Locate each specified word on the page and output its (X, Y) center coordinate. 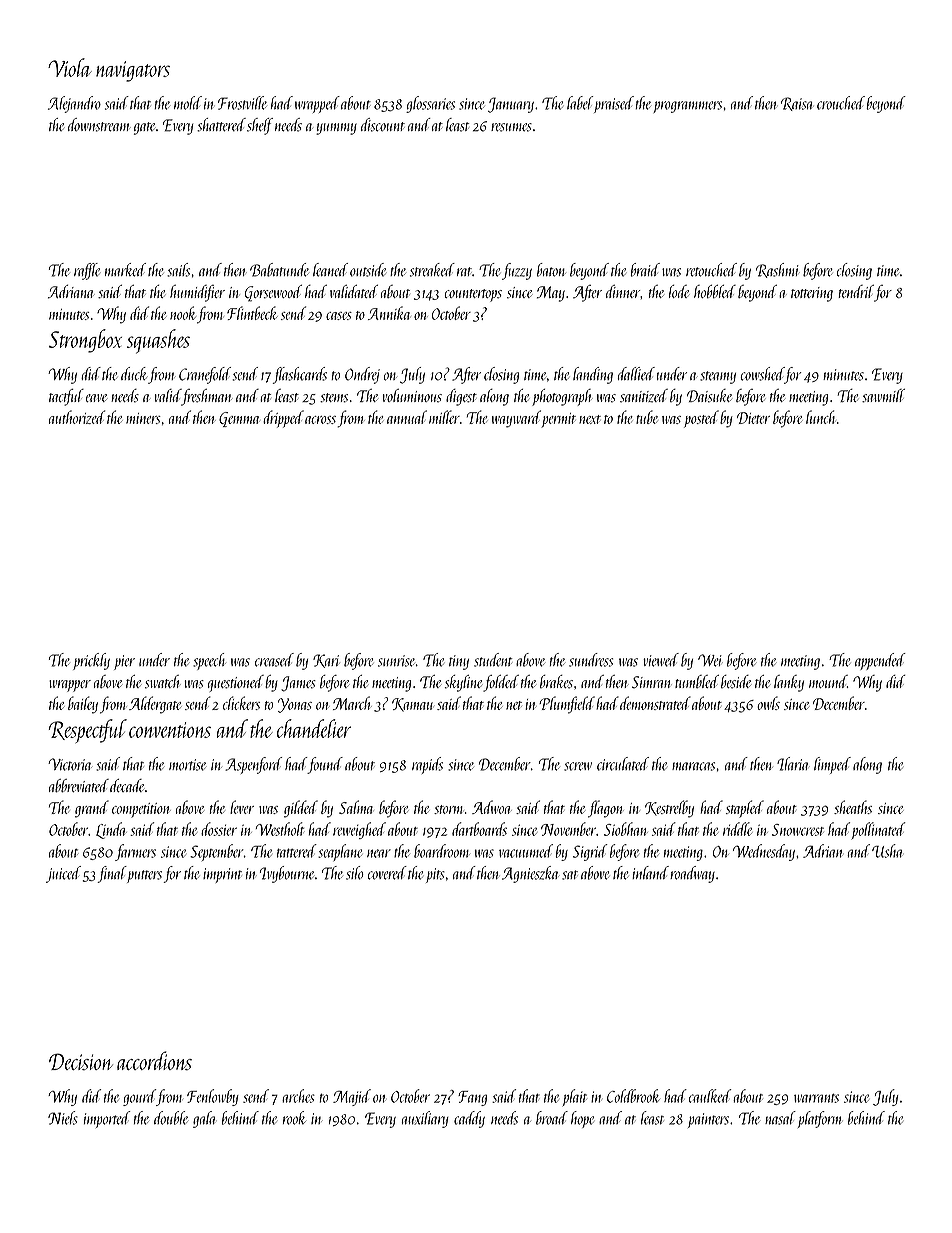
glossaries (430, 104)
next (590, 419)
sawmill (883, 396)
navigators (133, 71)
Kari (326, 661)
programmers (688, 107)
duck (134, 374)
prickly (91, 661)
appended (880, 661)
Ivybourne (287, 874)
